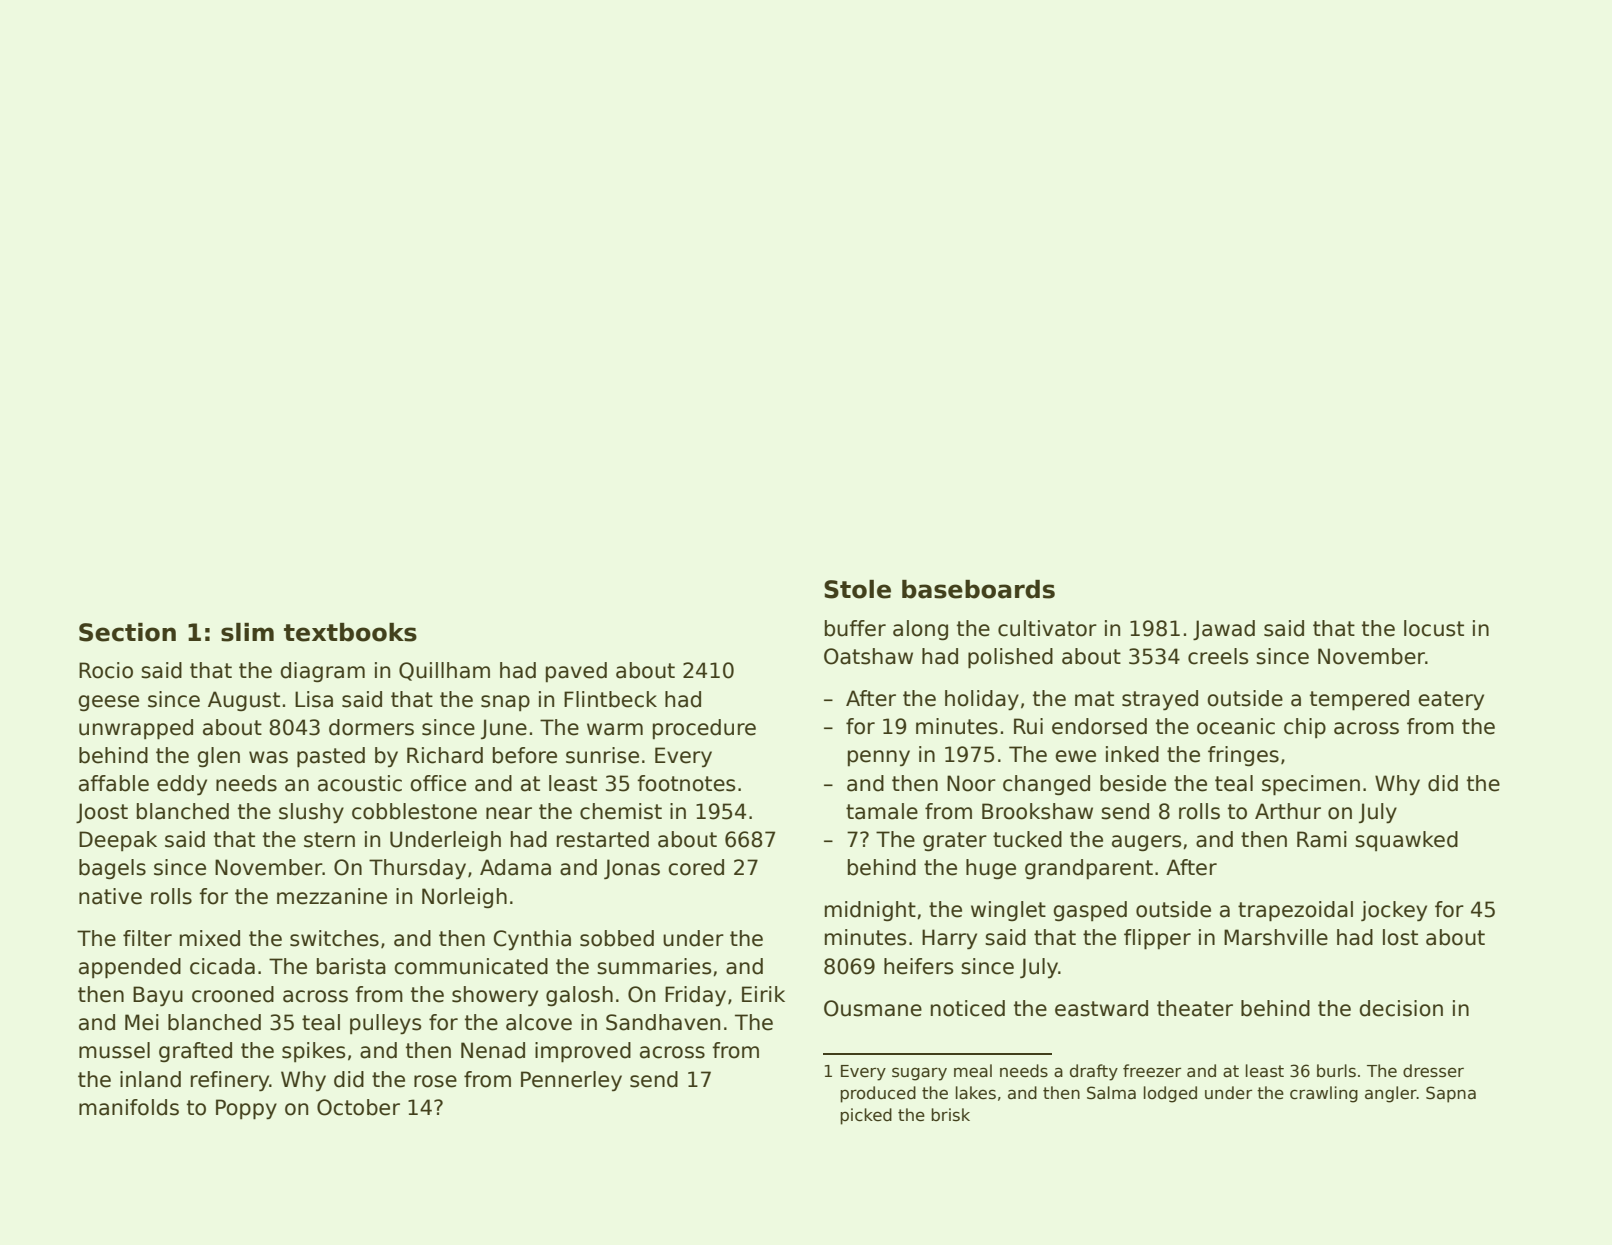  Describe the element at coordinates (857, 589) in the screenshot. I see `Stole` at that location.
